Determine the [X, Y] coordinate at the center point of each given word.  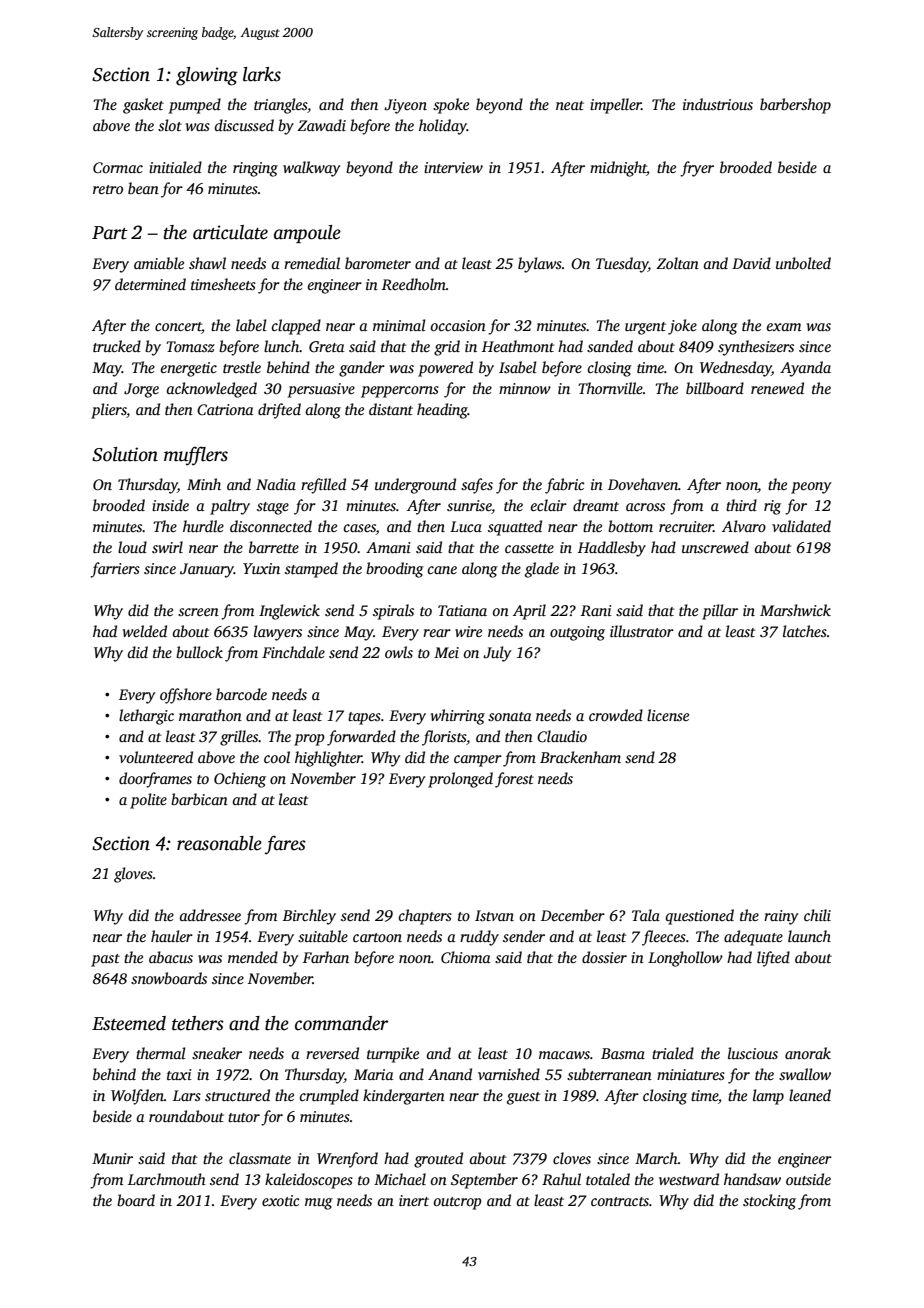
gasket [143, 106]
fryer [697, 169]
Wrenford [347, 1160]
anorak [808, 1053]
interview [453, 167]
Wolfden [137, 1097]
